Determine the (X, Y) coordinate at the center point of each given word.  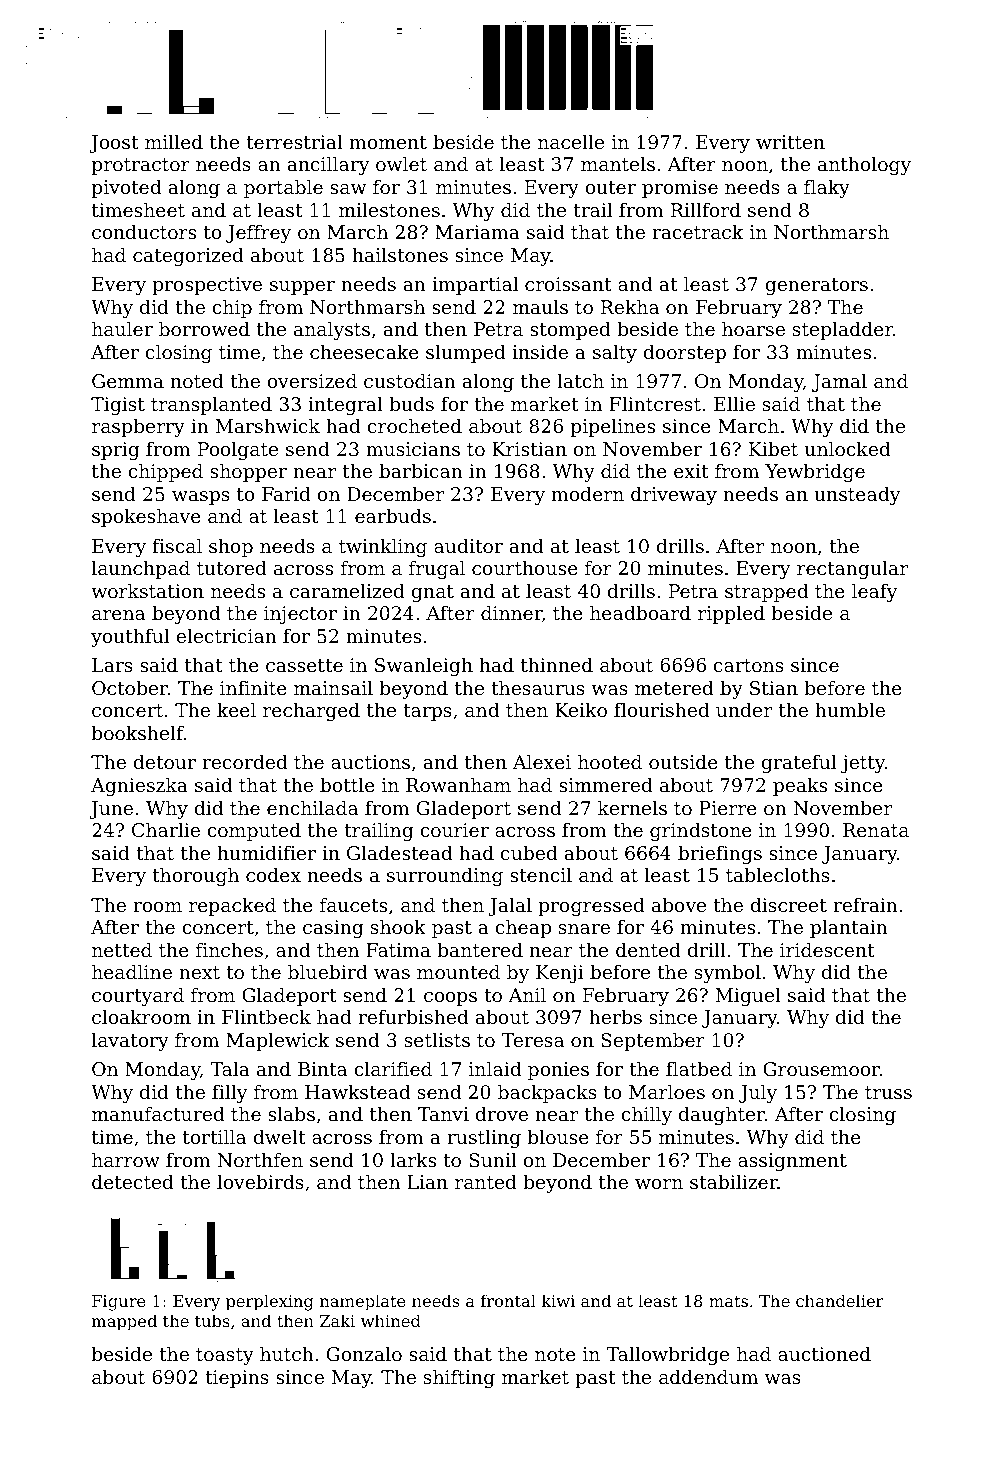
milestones (389, 209)
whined (391, 1320)
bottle (347, 784)
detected (133, 1181)
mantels (618, 163)
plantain (849, 928)
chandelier (840, 1300)
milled (174, 141)
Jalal (510, 906)
